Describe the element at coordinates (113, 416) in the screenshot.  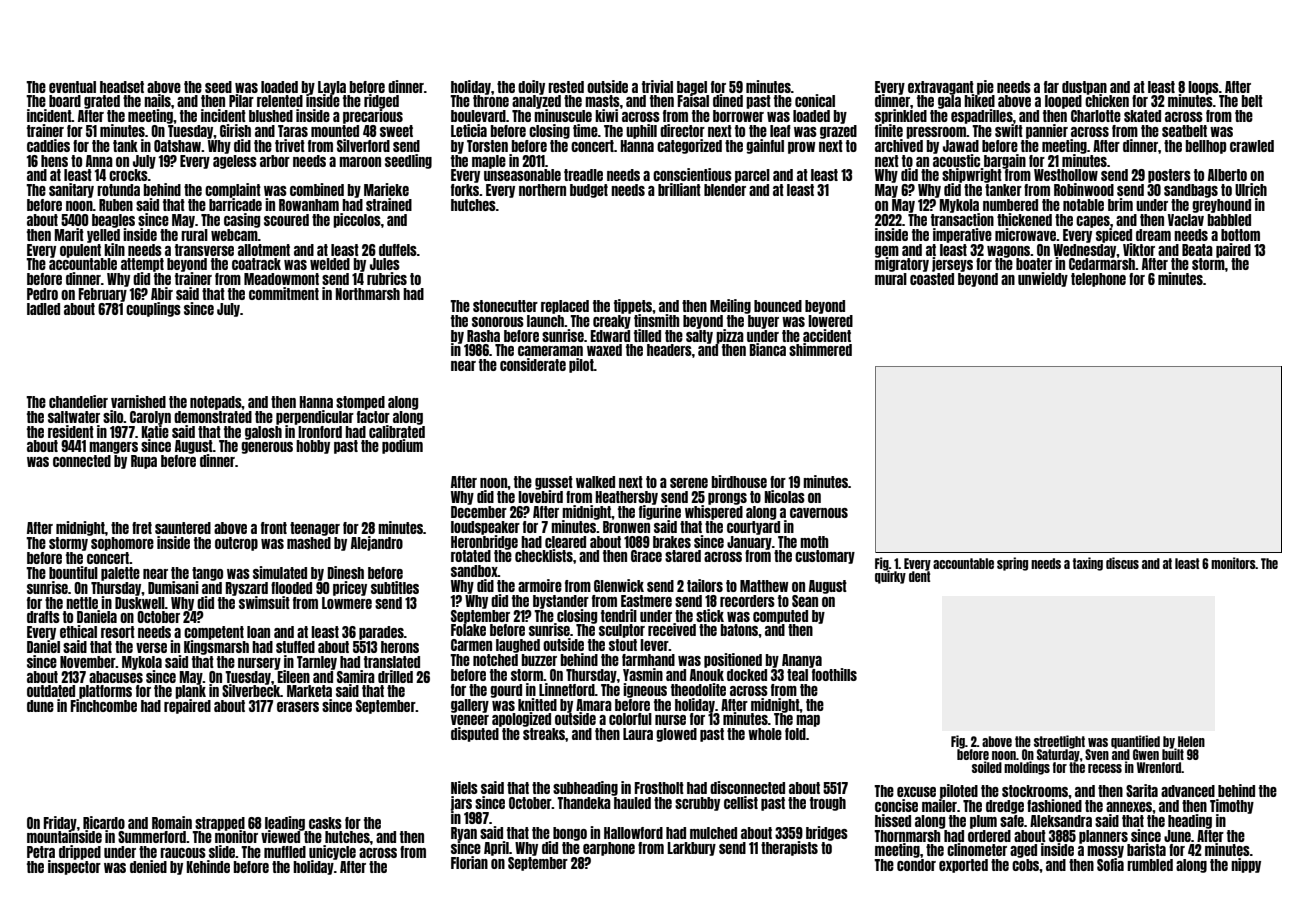
I see `silo` at that location.
